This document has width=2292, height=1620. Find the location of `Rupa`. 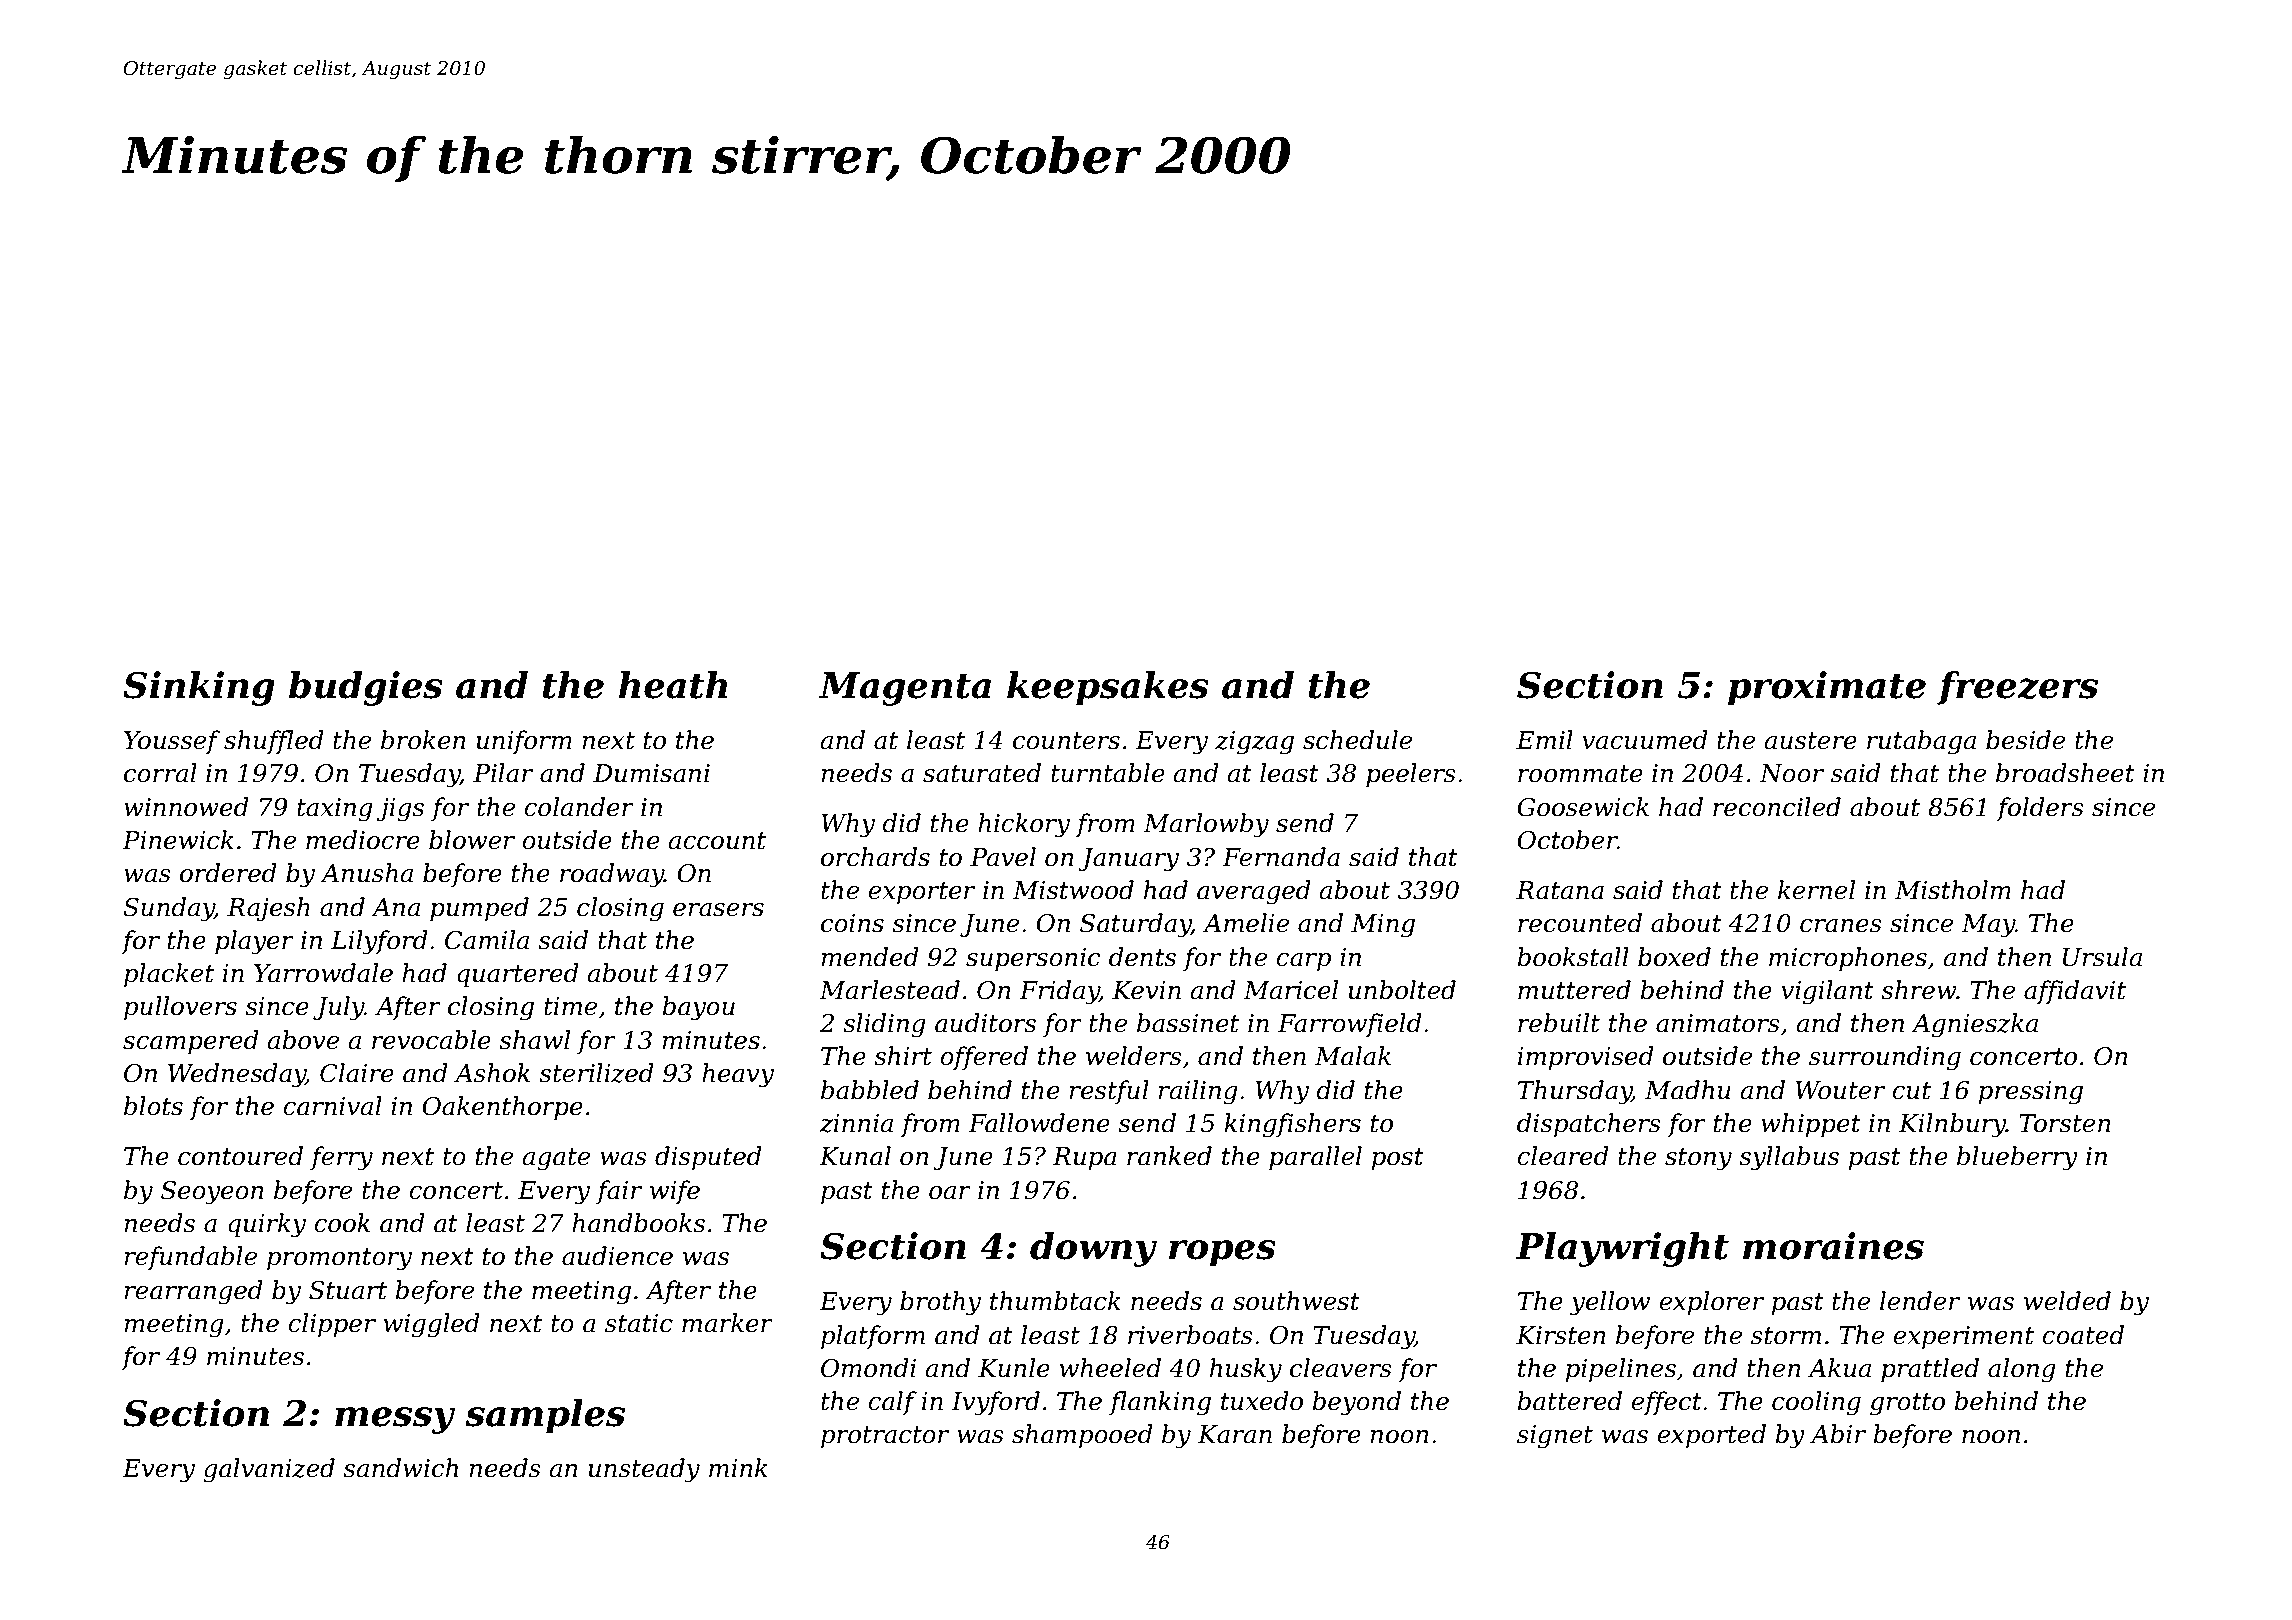

Rupa is located at coordinates (1085, 1158).
